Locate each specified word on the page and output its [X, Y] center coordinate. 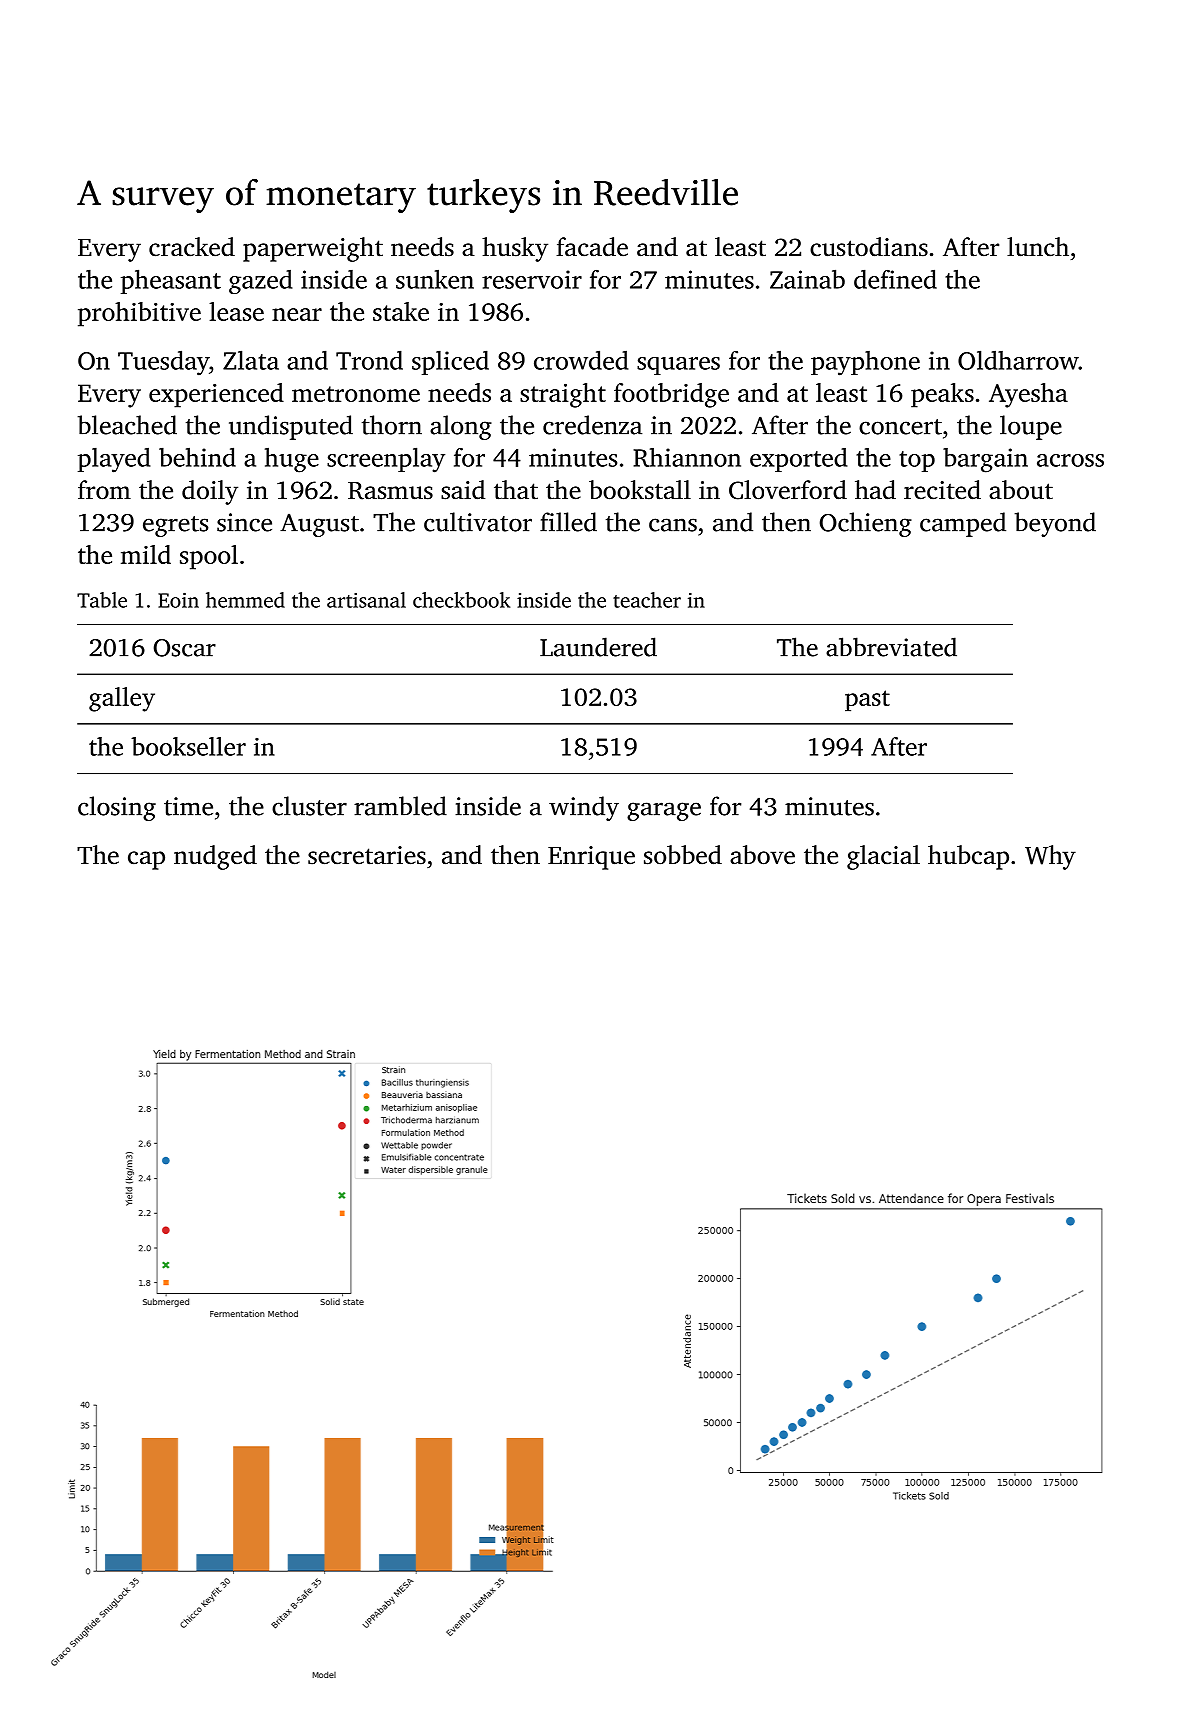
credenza [592, 425]
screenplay [386, 460]
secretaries [367, 855]
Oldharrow [1018, 360]
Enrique [591, 858]
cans [673, 525]
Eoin [178, 600]
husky [515, 249]
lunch [1038, 247]
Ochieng [866, 524]
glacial [883, 857]
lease [236, 311]
